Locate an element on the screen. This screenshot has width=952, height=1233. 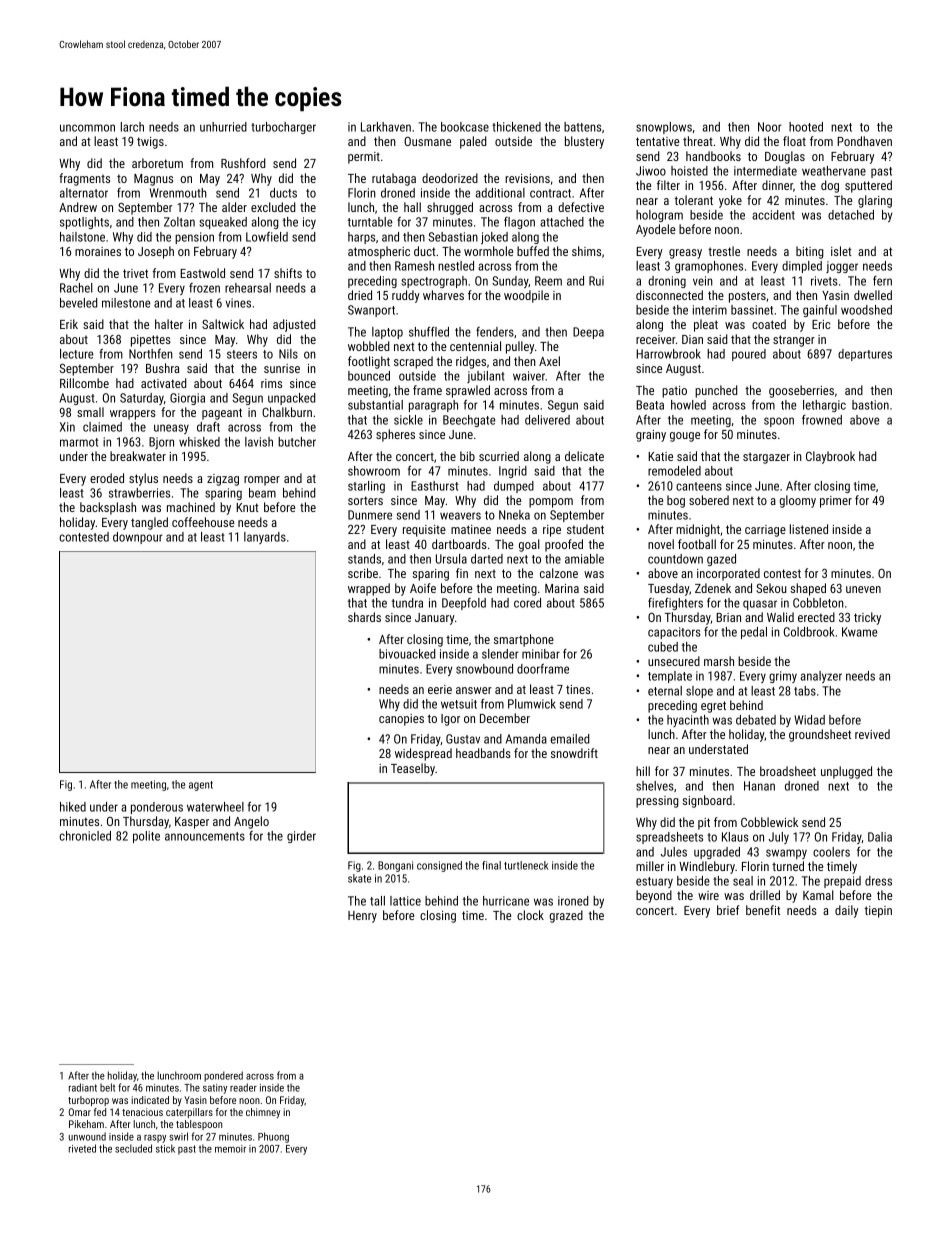
pedal is located at coordinates (754, 633).
